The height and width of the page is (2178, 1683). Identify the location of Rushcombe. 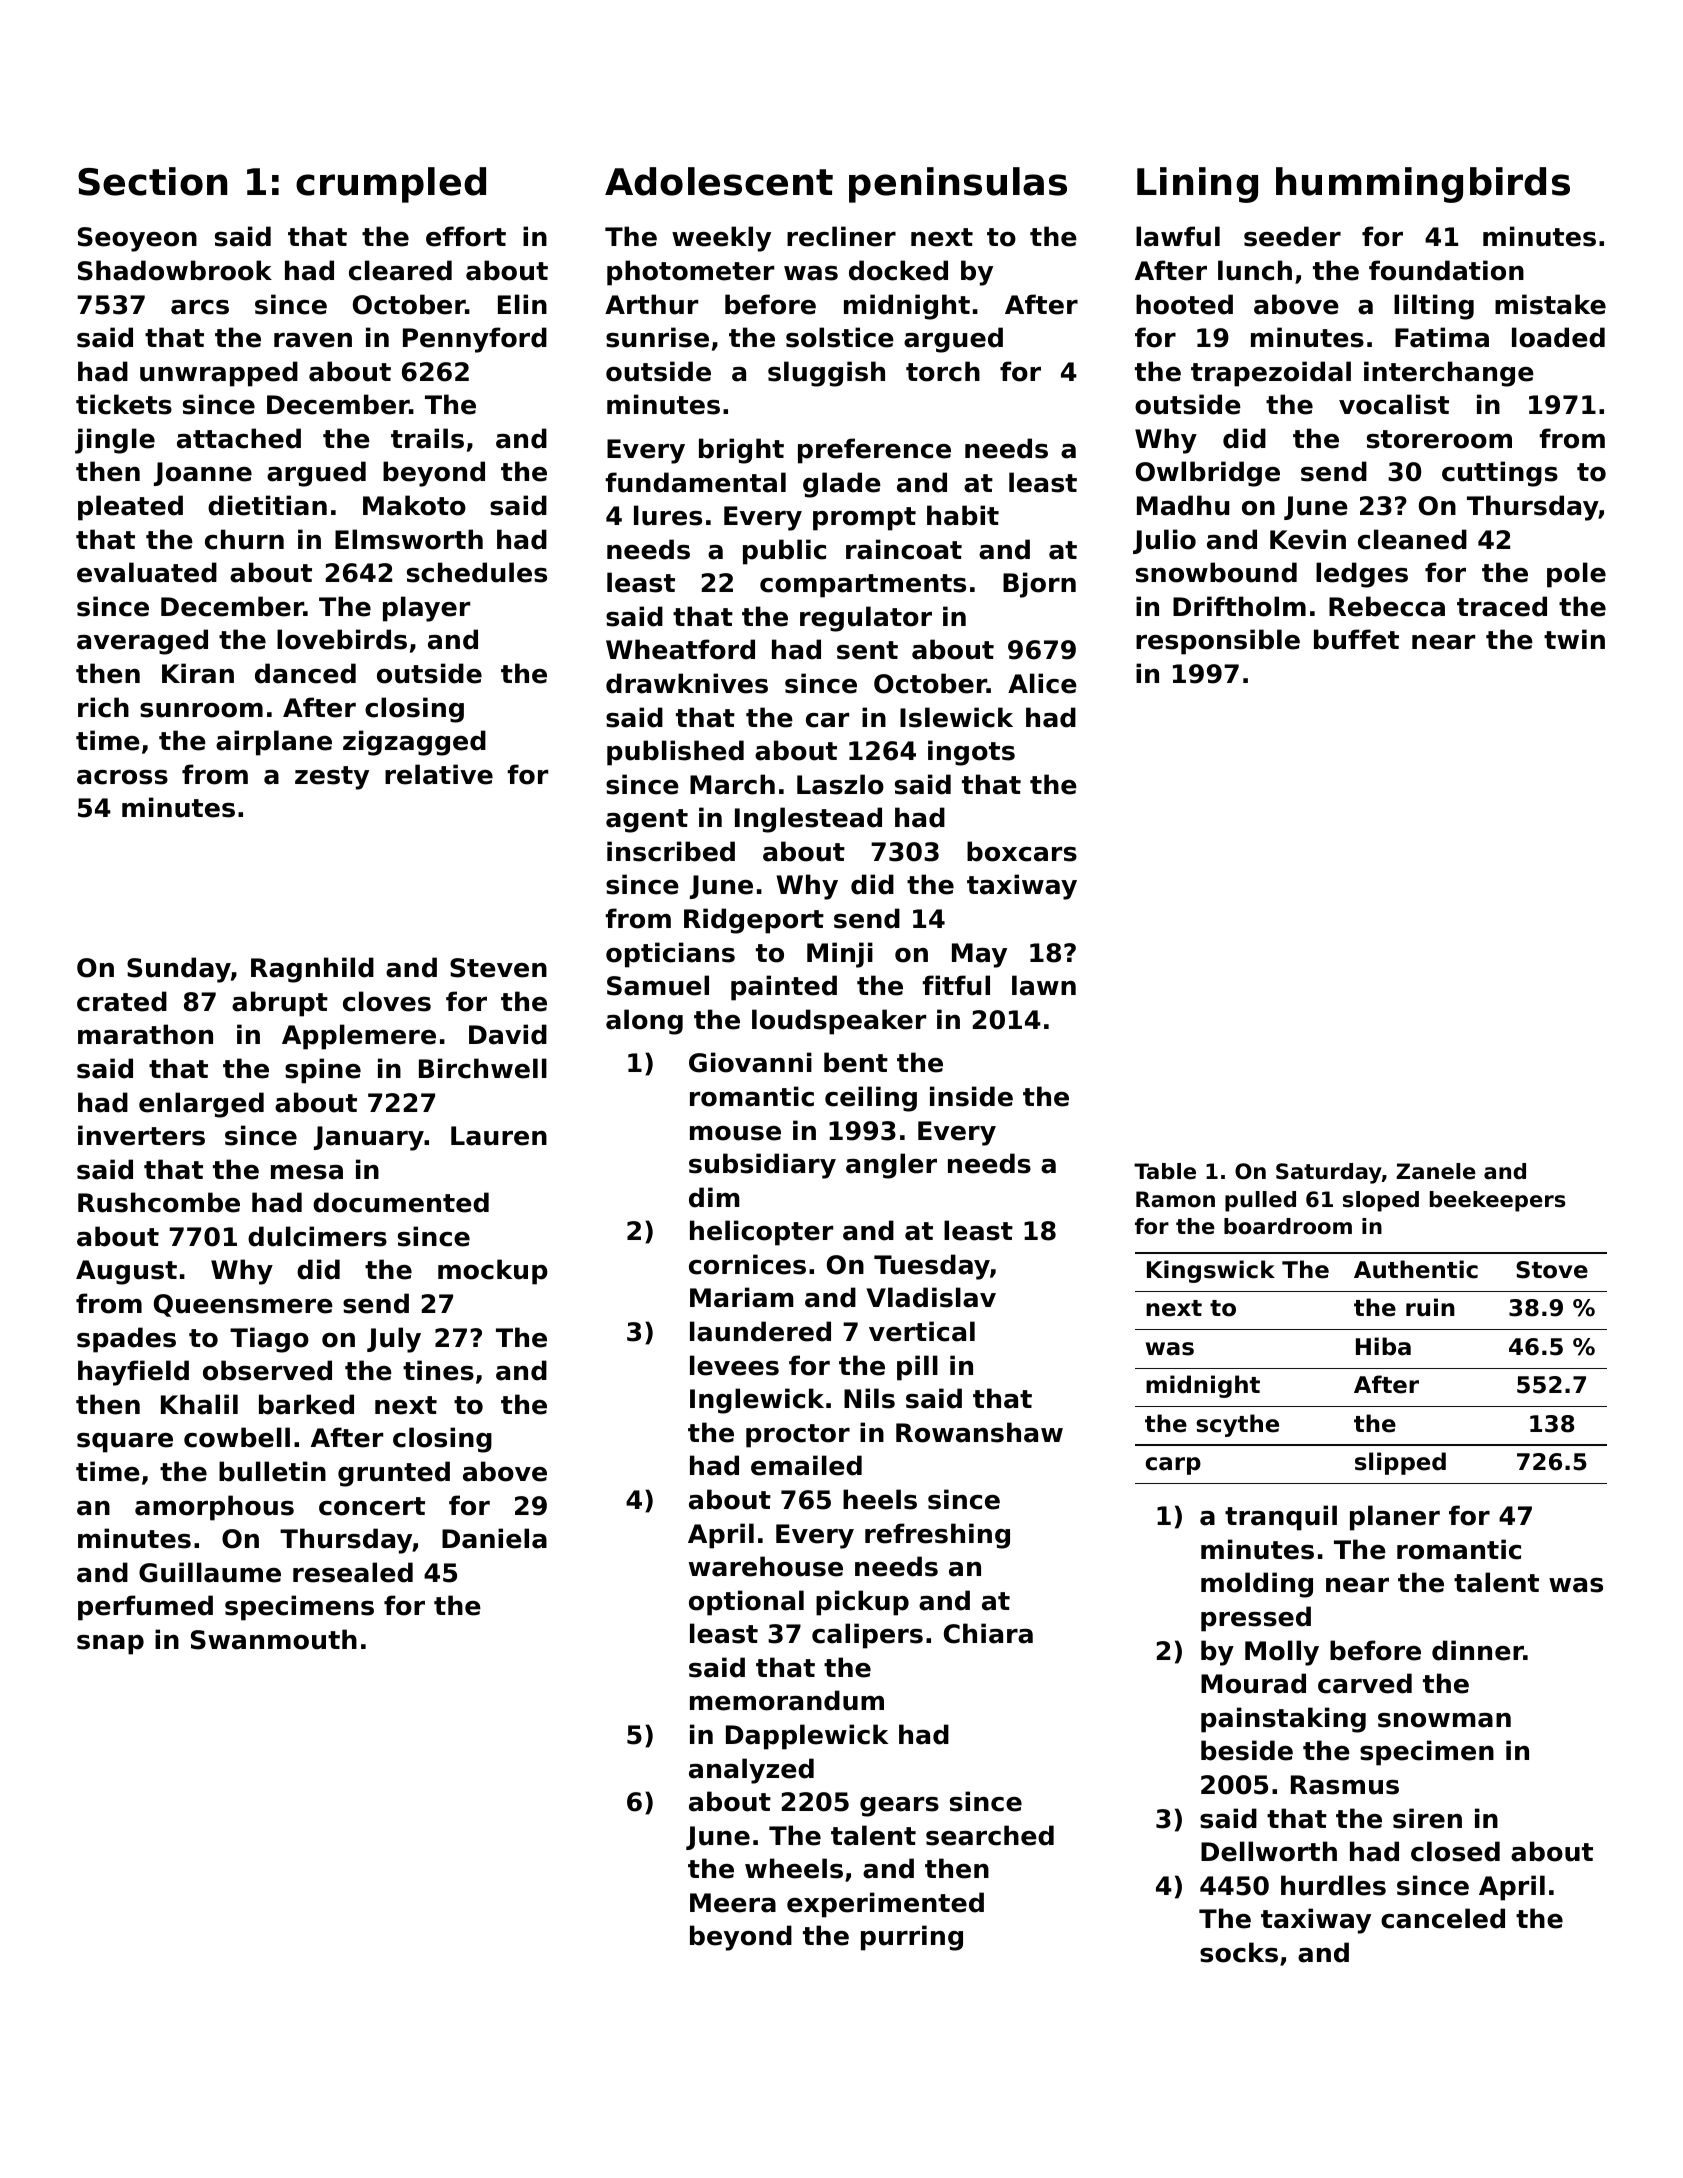
(159, 1202).
